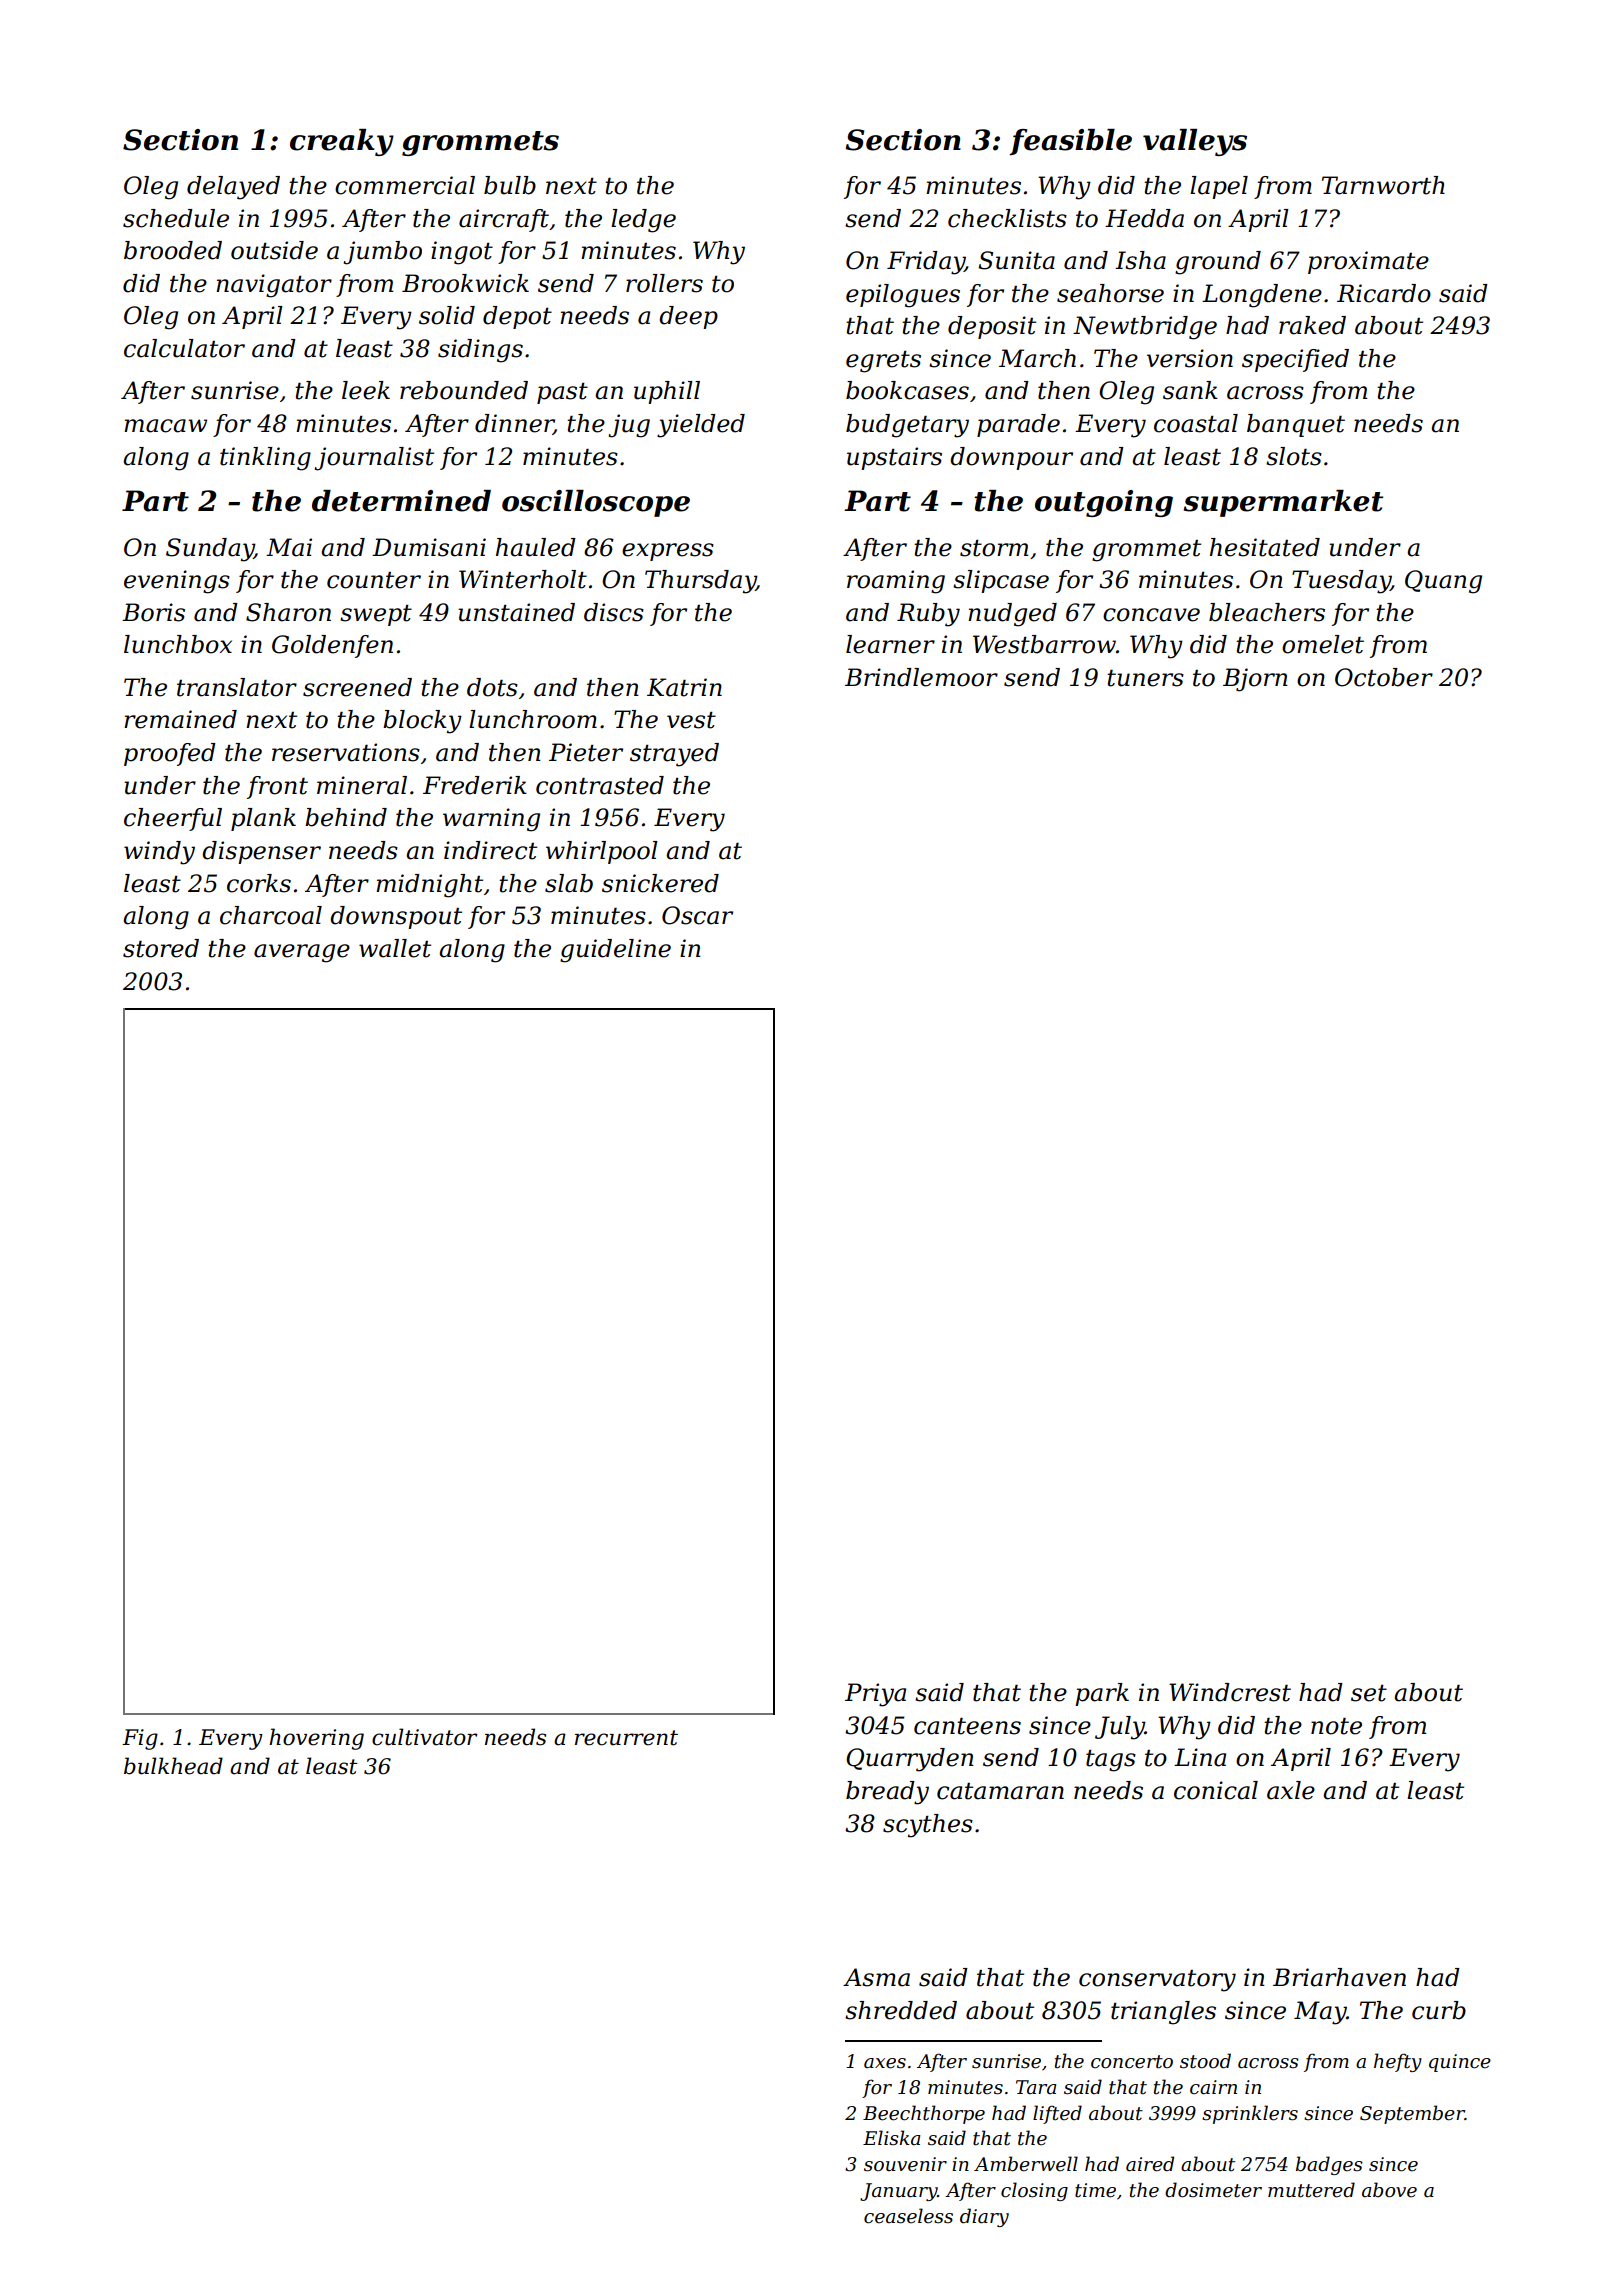 The width and height of the screenshot is (1620, 2292). Describe the element at coordinates (1071, 142) in the screenshot. I see `feasible` at that location.
